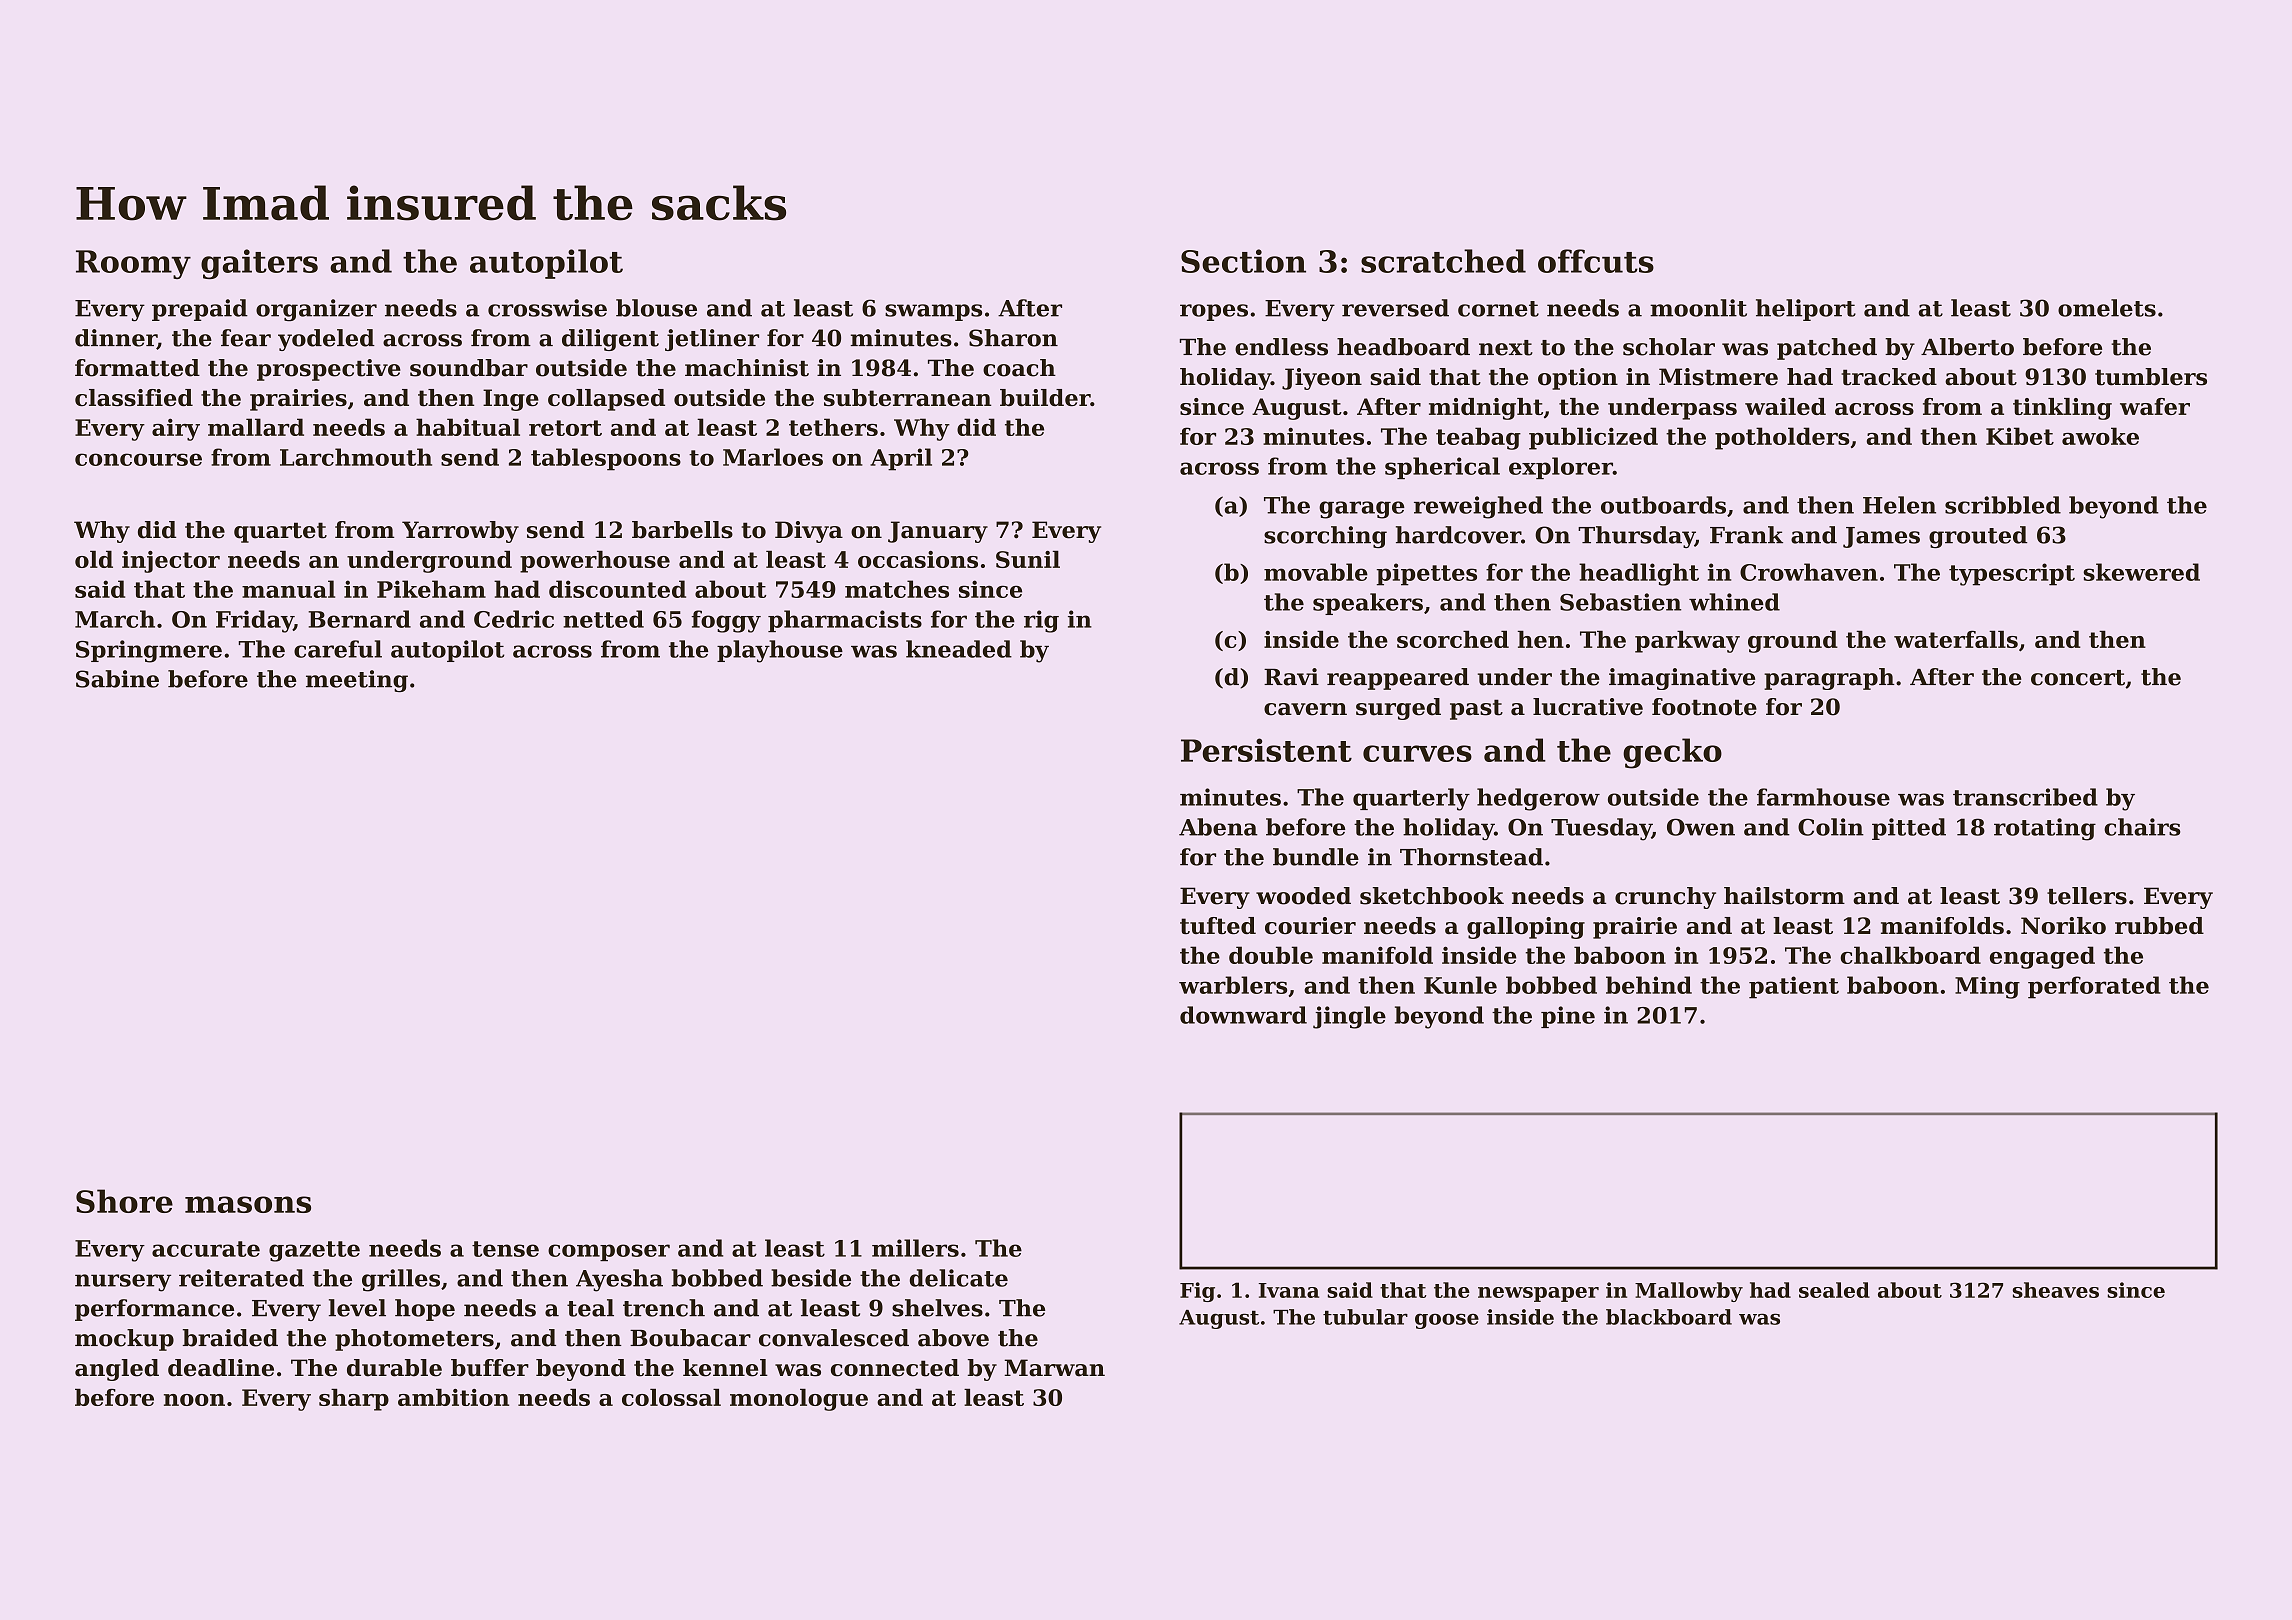  Describe the element at coordinates (1218, 925) in the screenshot. I see `tufted` at that location.
